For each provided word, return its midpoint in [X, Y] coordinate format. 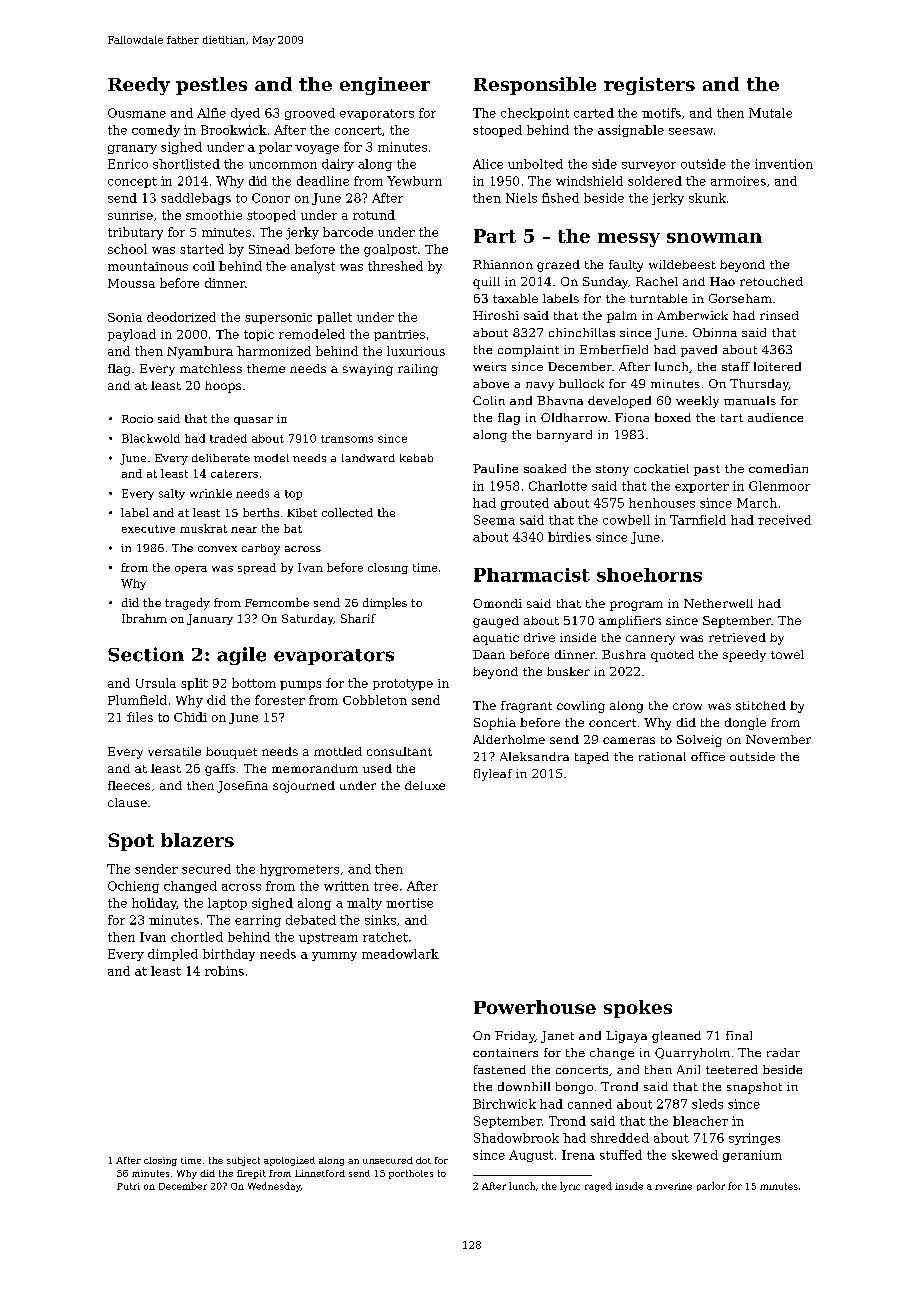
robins [224, 971]
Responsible [535, 86]
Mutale [770, 113]
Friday [515, 1037]
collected [347, 512]
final [739, 1035]
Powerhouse [535, 1007]
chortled [197, 937]
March [757, 503]
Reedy [139, 86]
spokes [638, 1009]
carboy [261, 549]
